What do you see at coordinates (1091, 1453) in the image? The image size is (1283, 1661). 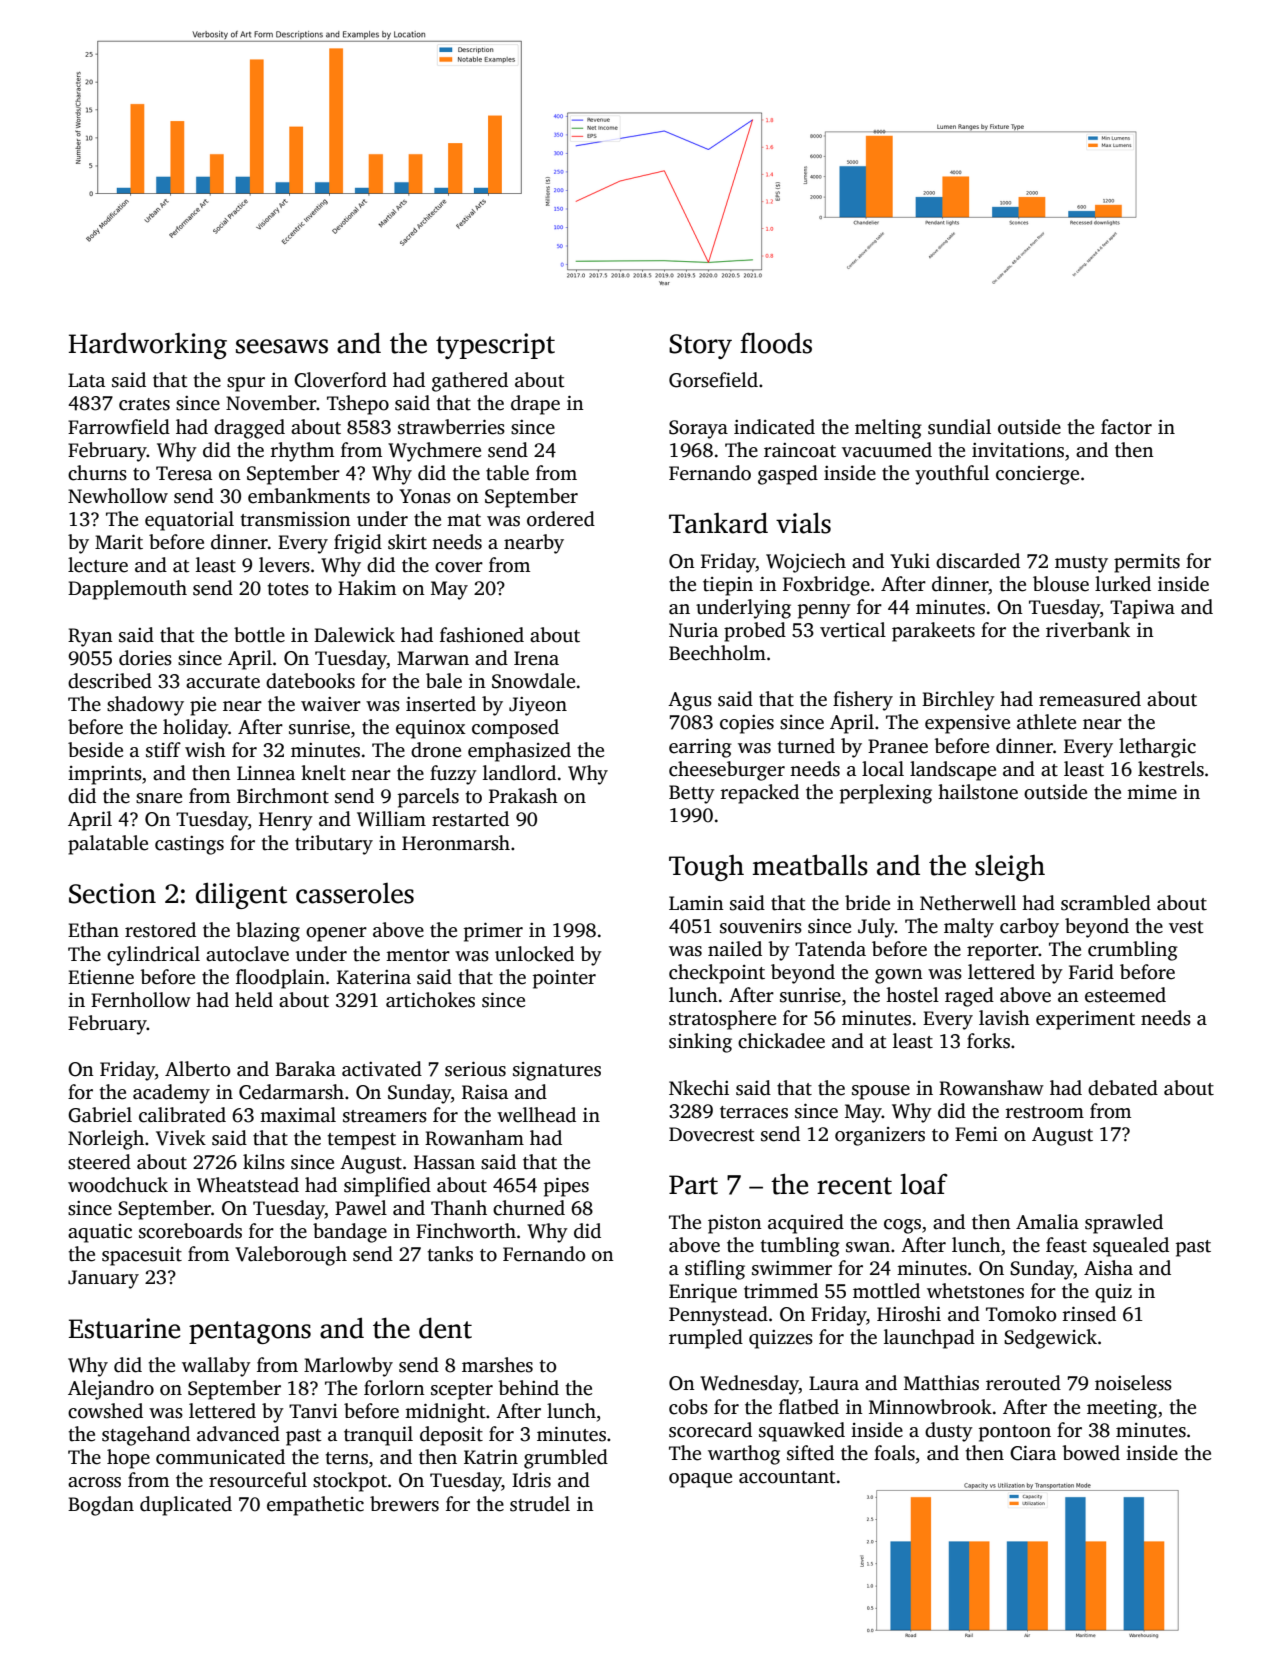 I see `bowed` at bounding box center [1091, 1453].
